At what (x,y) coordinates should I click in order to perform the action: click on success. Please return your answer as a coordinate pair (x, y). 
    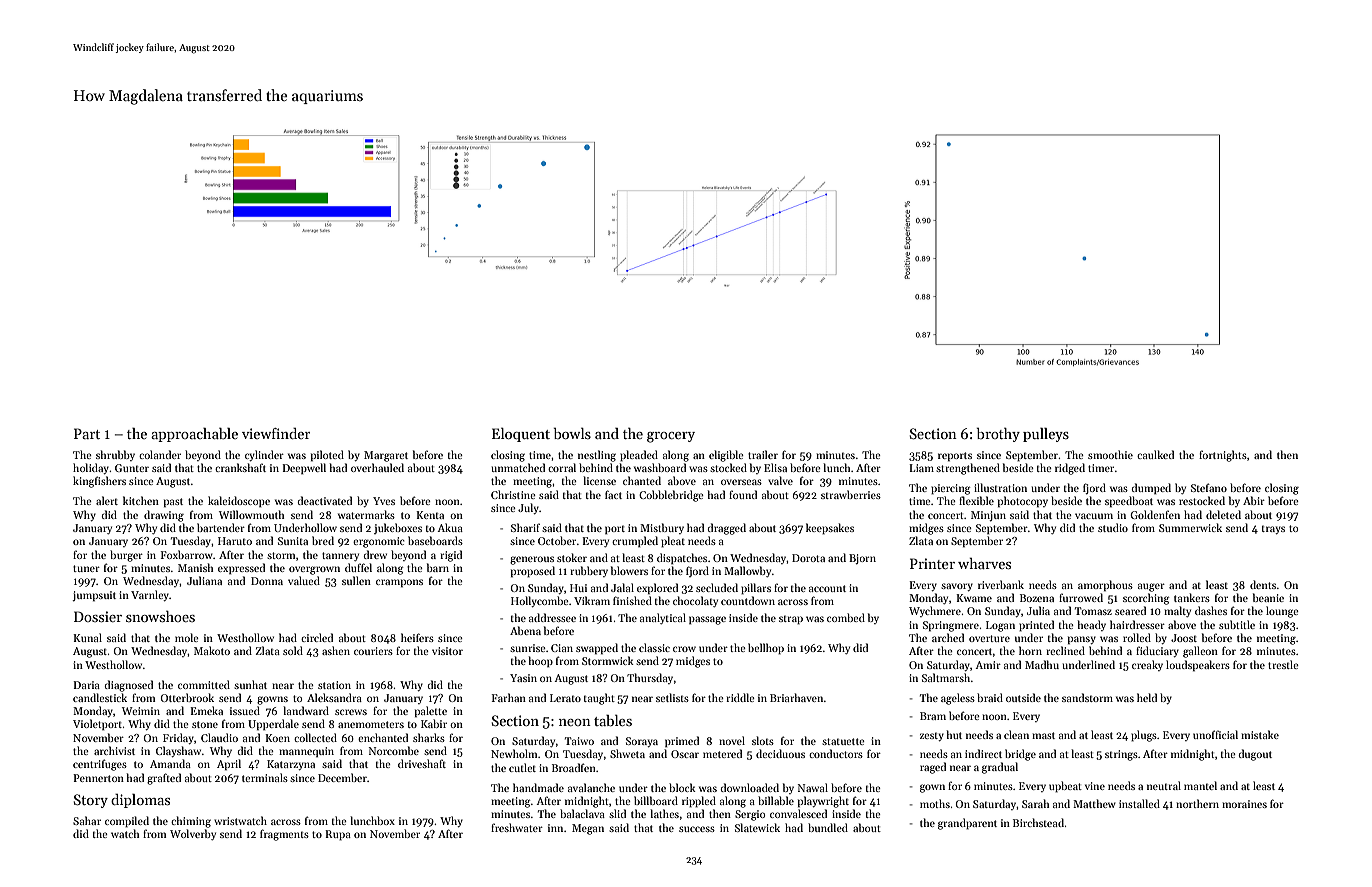
    Looking at the image, I should click on (697, 829).
